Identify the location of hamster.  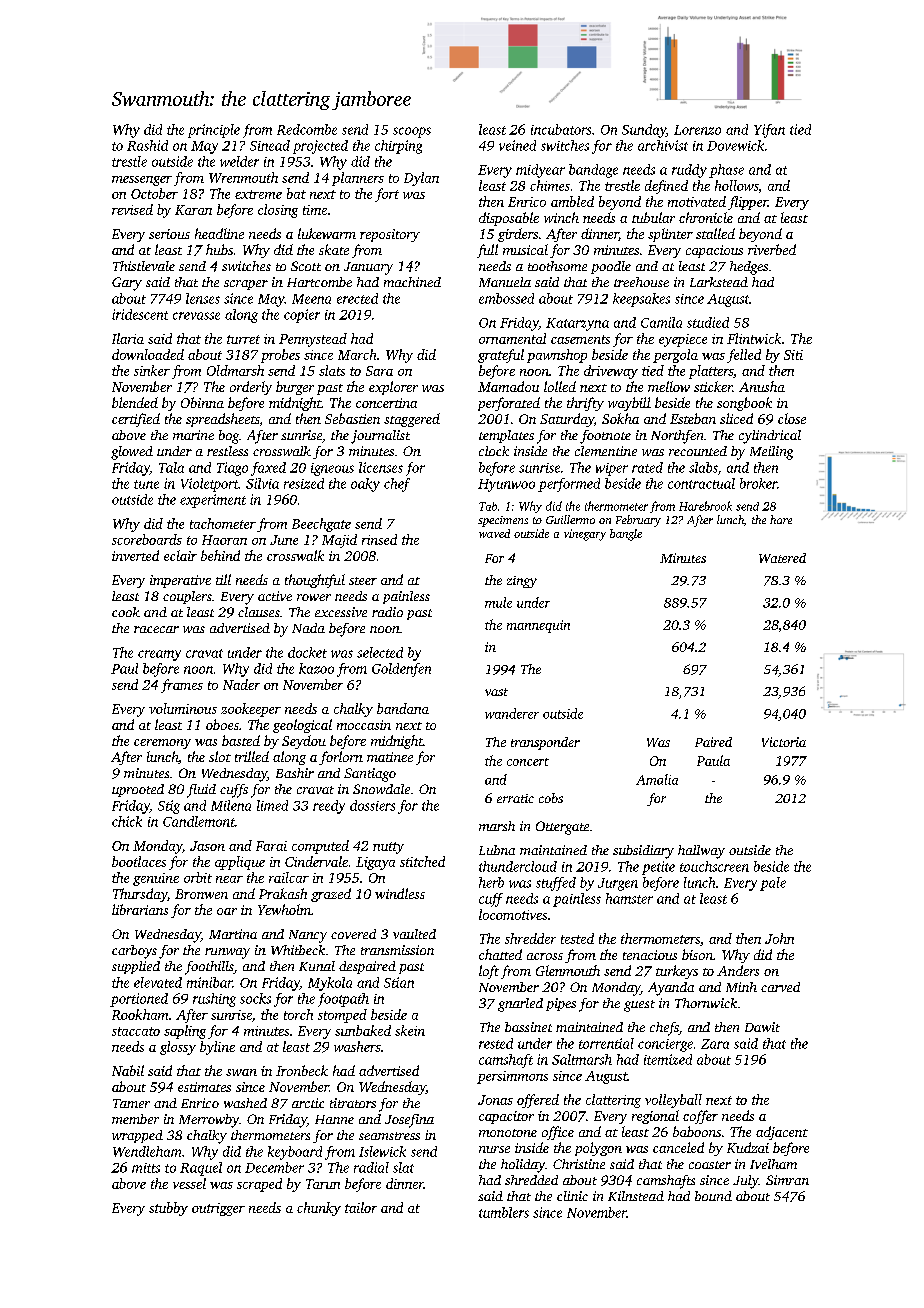
(629, 898).
